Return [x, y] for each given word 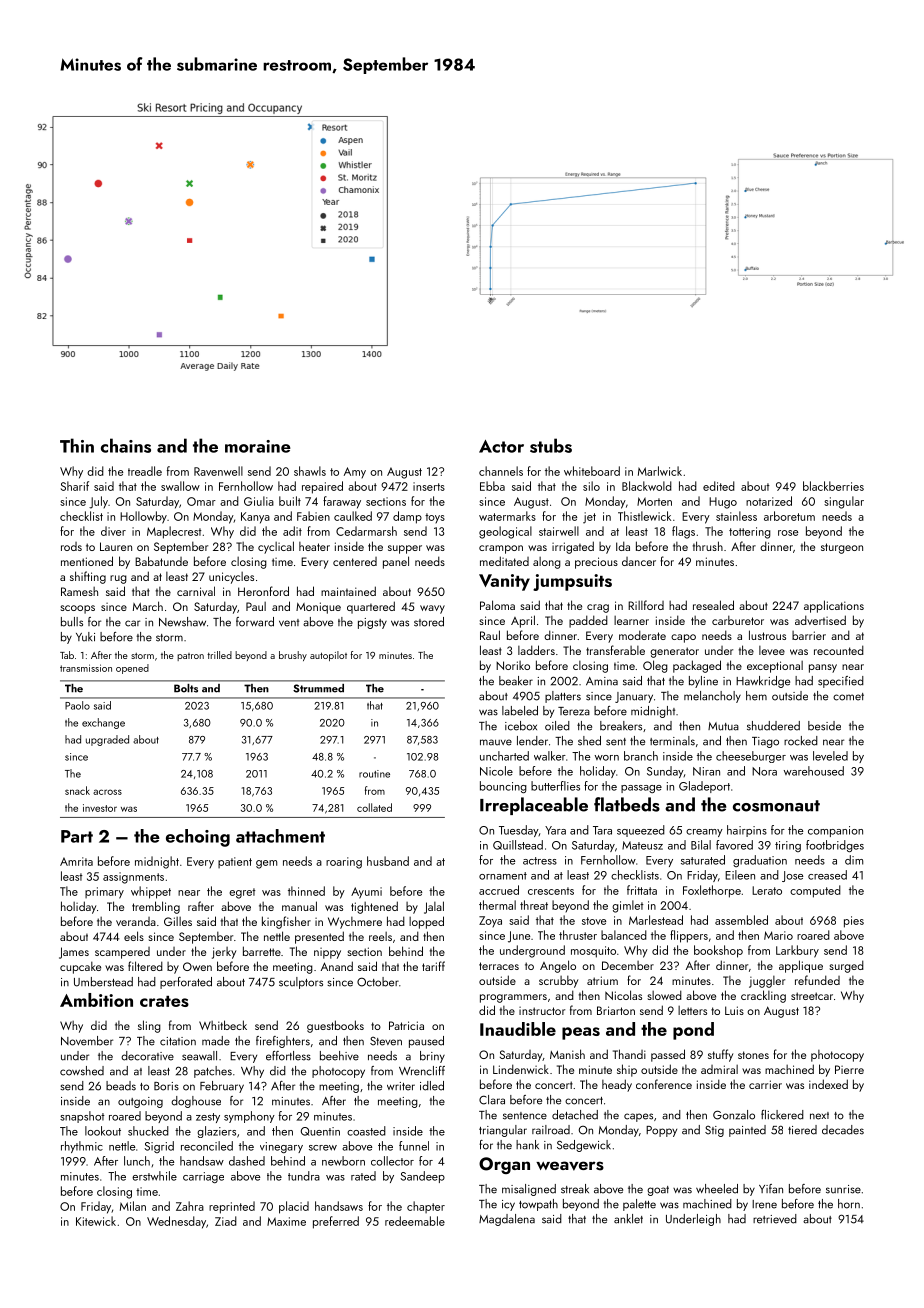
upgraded [107, 740]
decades [843, 1130]
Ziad [226, 1221]
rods [71, 546]
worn [607, 758]
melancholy [712, 697]
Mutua [723, 726]
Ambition [96, 1000]
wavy [432, 609]
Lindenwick [521, 1069]
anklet [628, 1219]
